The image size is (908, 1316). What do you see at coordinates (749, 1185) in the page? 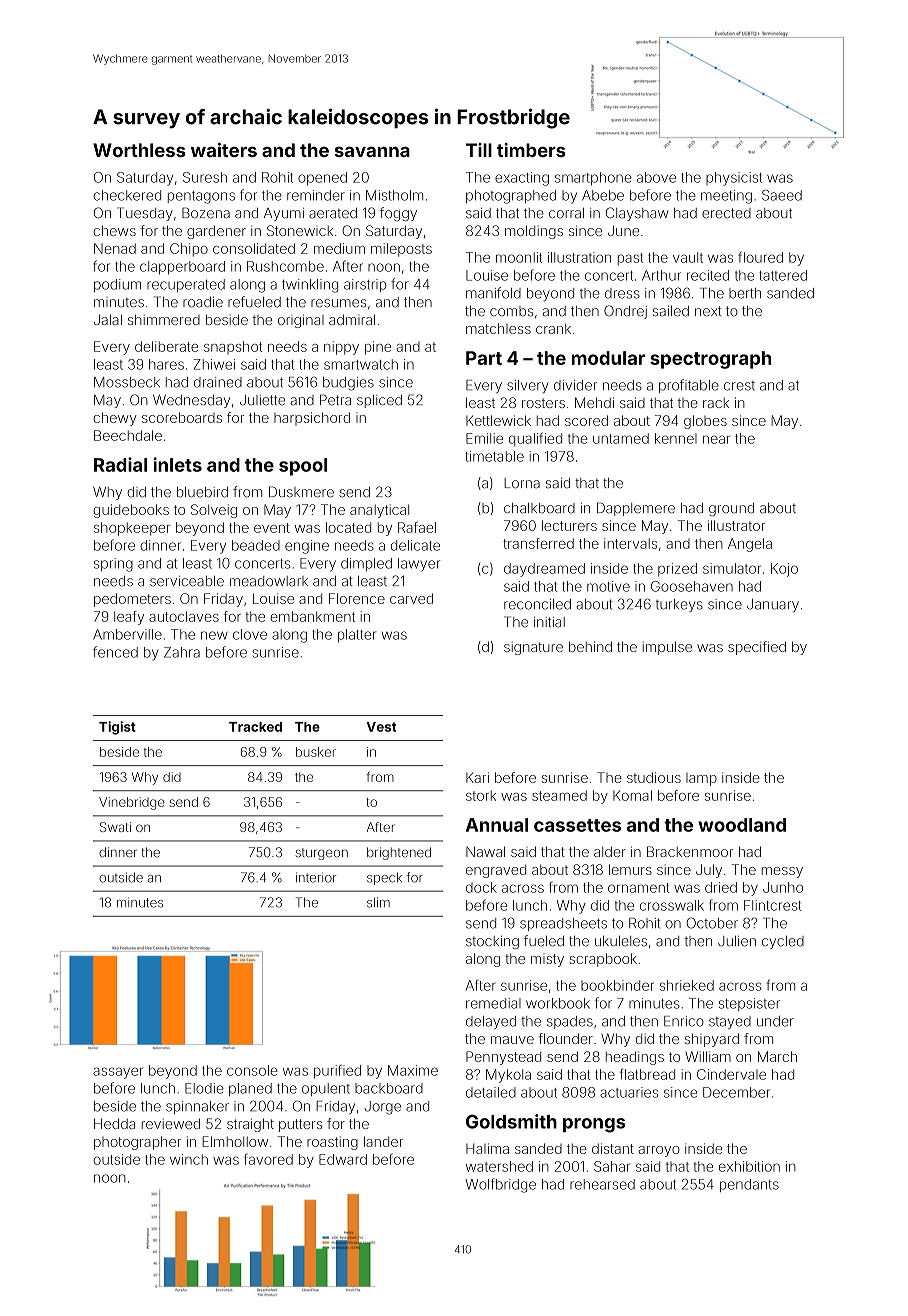
I see `pendants` at bounding box center [749, 1185].
